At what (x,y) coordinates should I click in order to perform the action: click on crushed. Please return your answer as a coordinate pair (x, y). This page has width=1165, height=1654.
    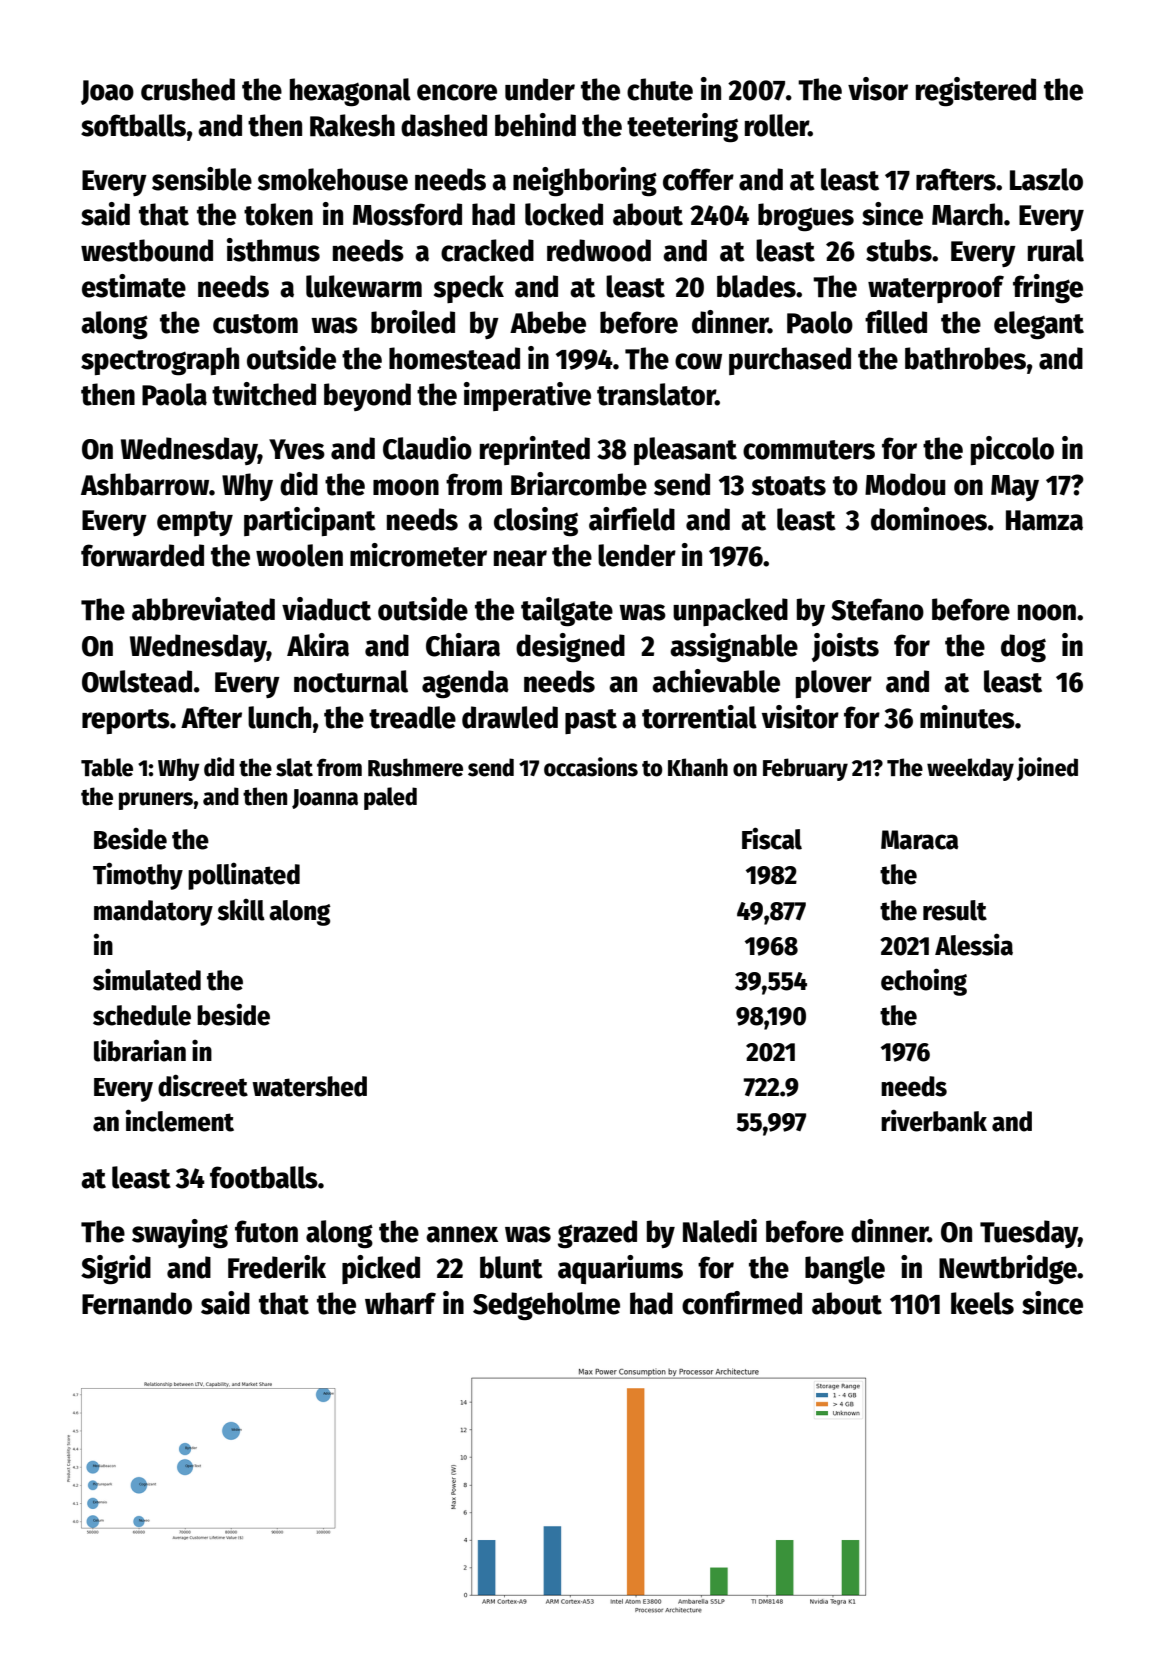
    Looking at the image, I should click on (188, 89).
